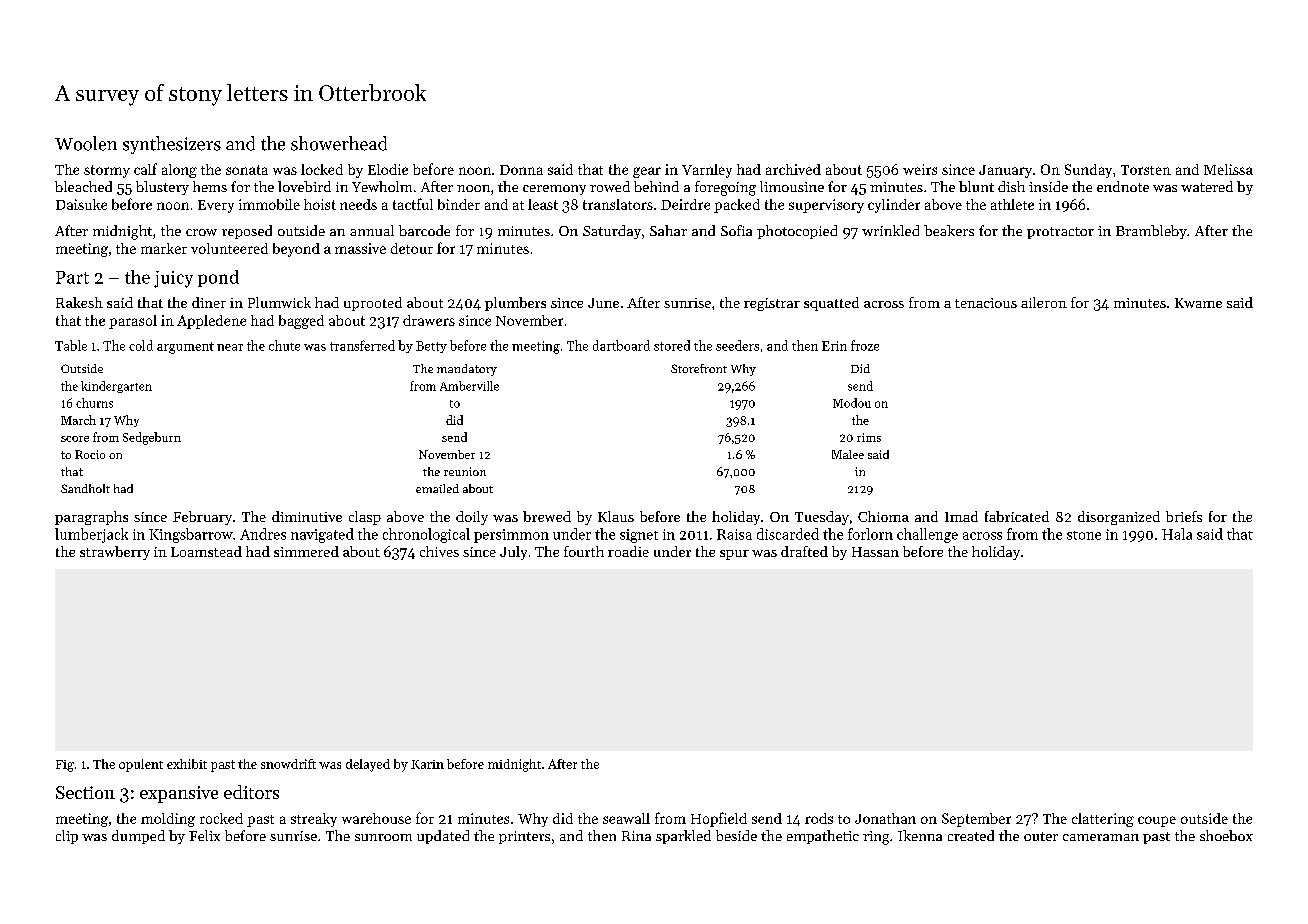 This document has height=924, width=1308. What do you see at coordinates (67, 837) in the document?
I see `clip` at bounding box center [67, 837].
